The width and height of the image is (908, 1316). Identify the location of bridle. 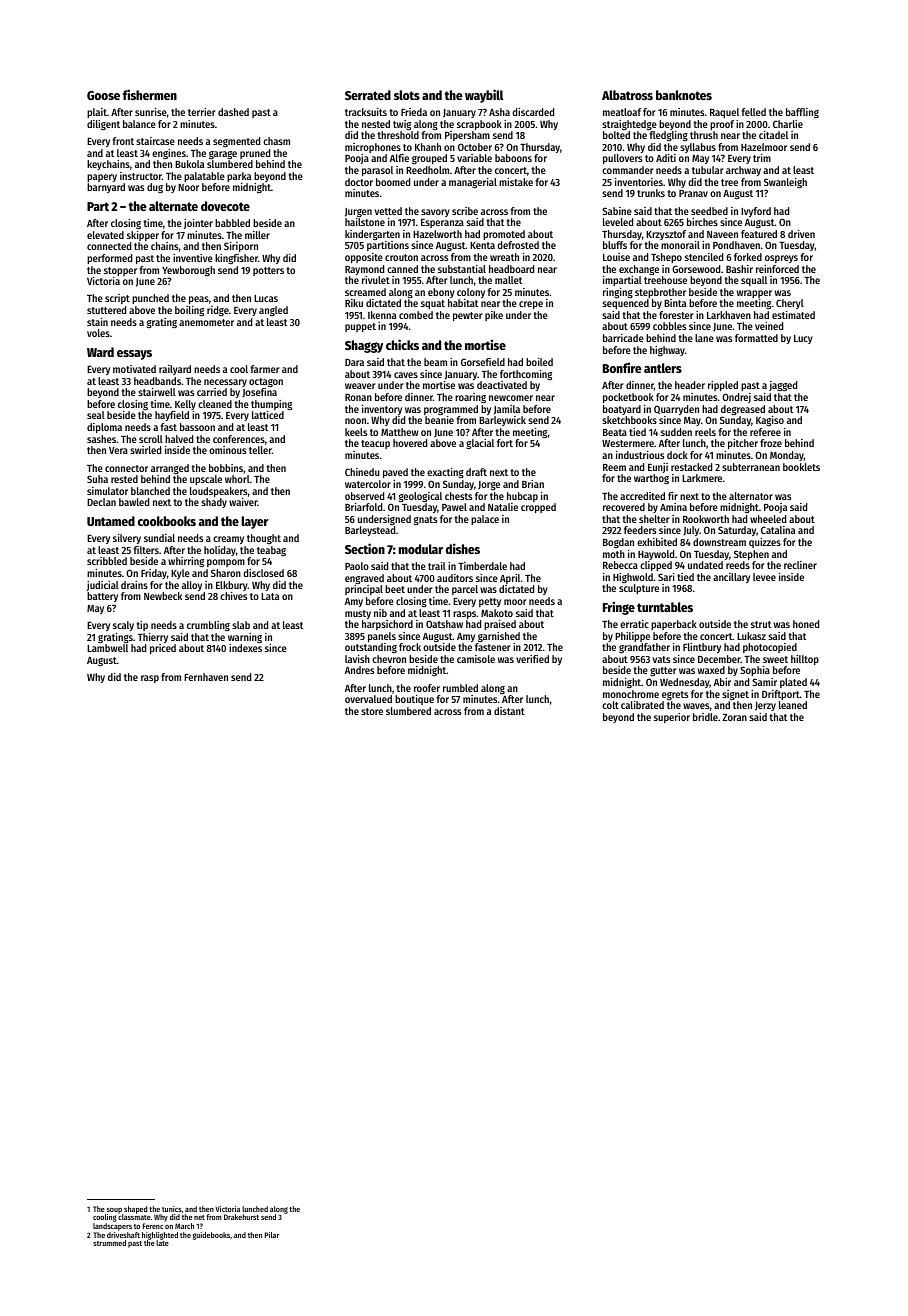
(705, 717).
